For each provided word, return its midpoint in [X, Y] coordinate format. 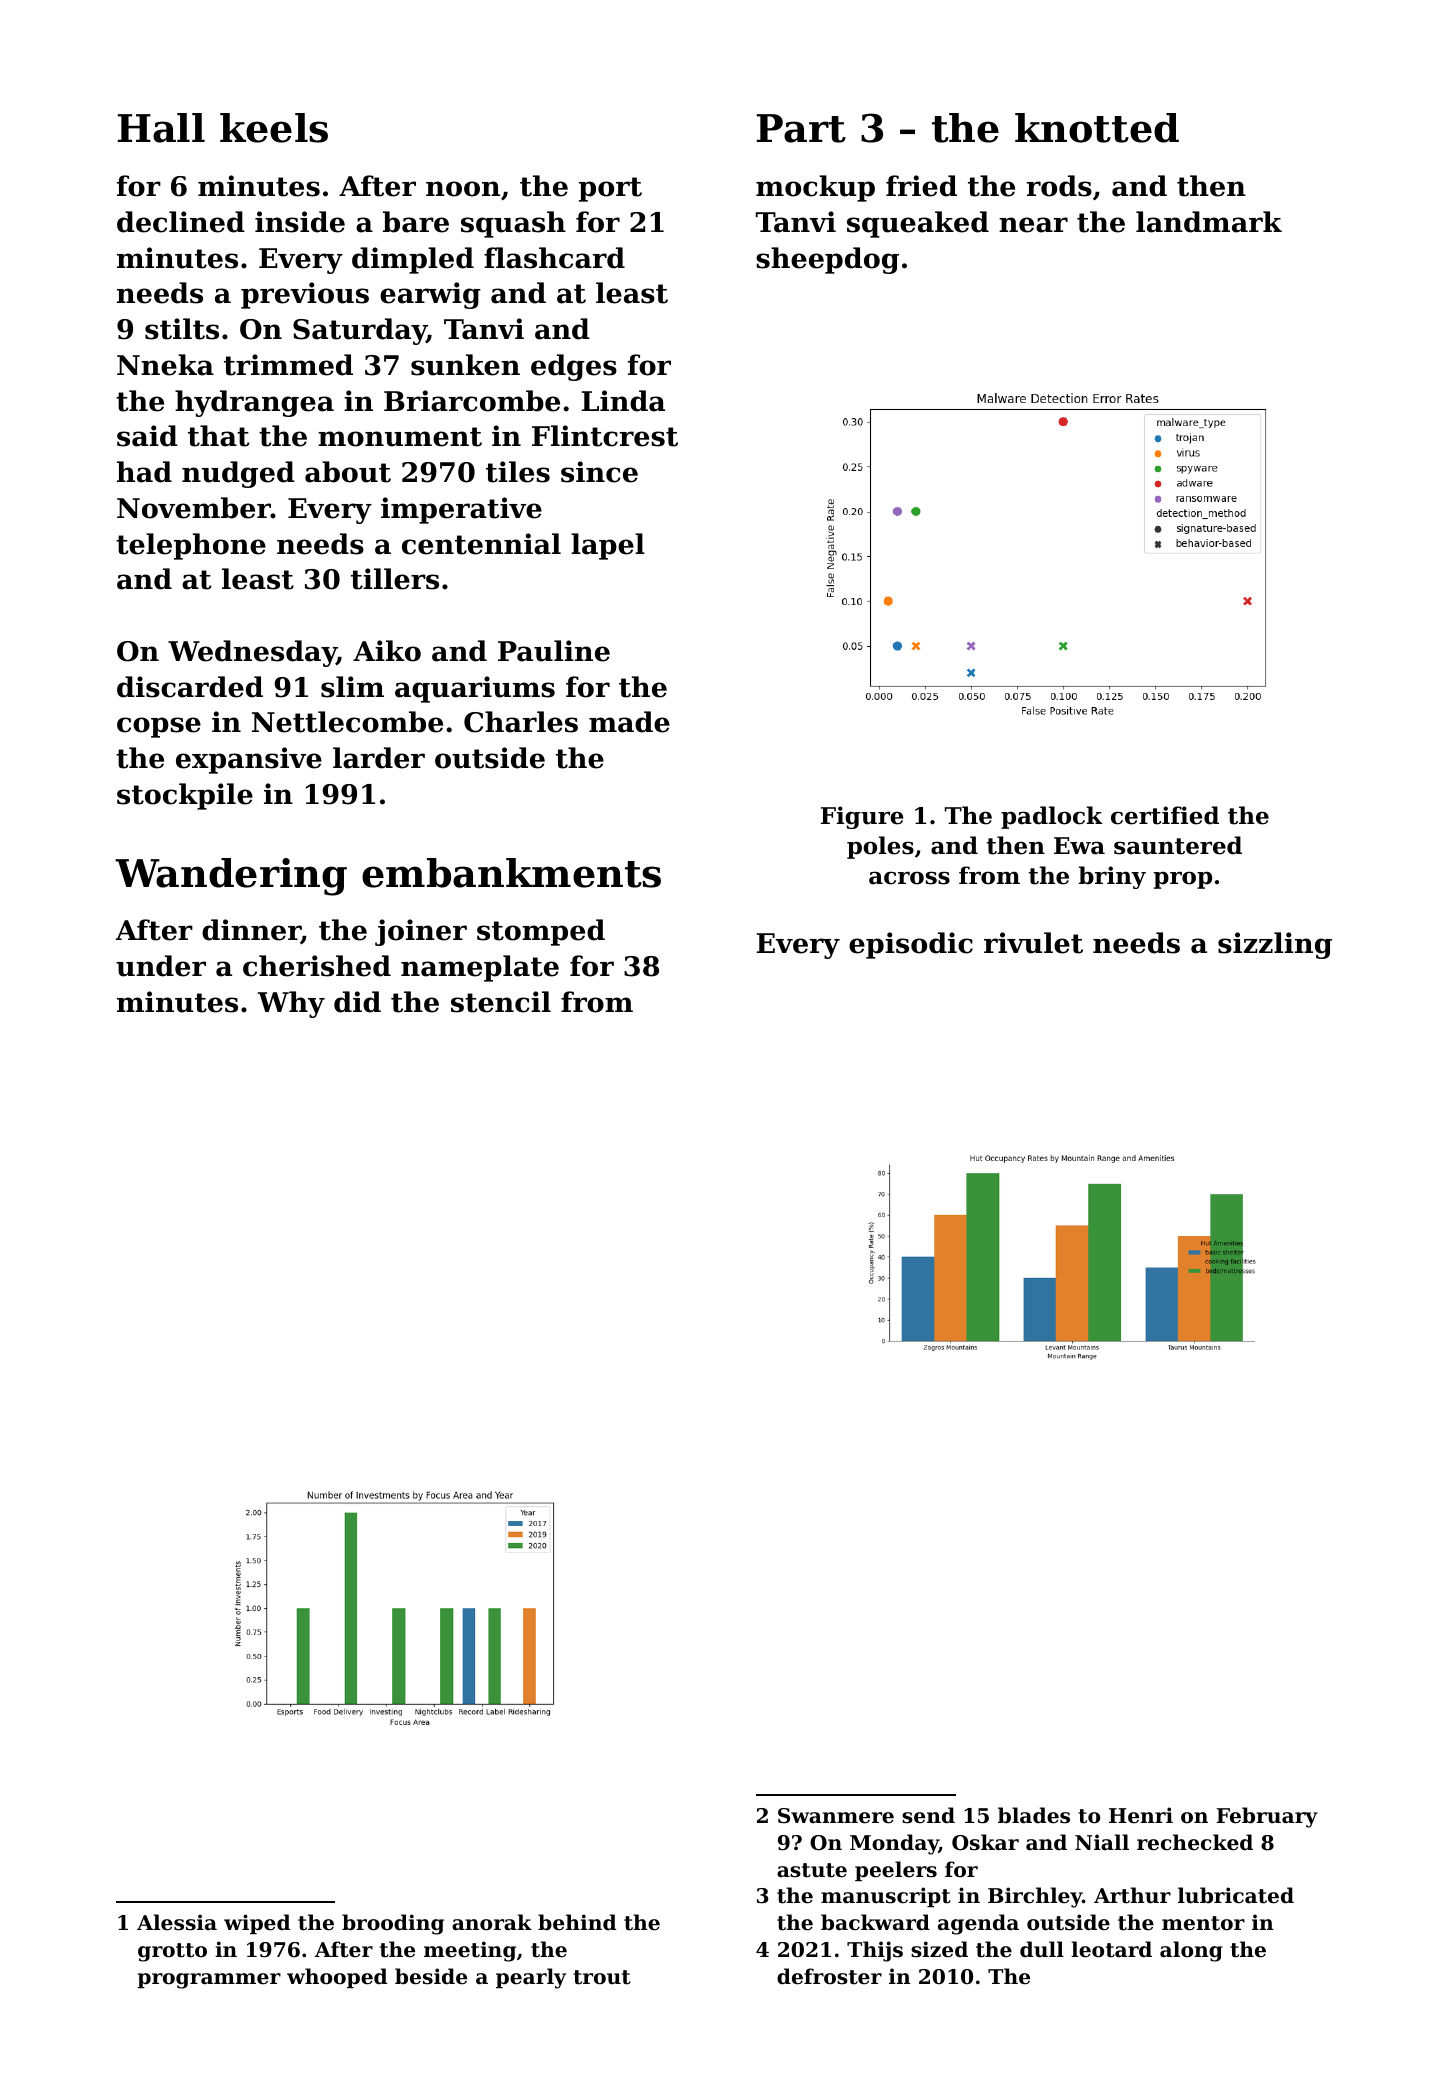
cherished [317, 966]
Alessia [177, 1922]
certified [1165, 815]
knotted [1097, 128]
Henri [1141, 1815]
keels [274, 128]
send [928, 1815]
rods [1059, 186]
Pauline [554, 651]
